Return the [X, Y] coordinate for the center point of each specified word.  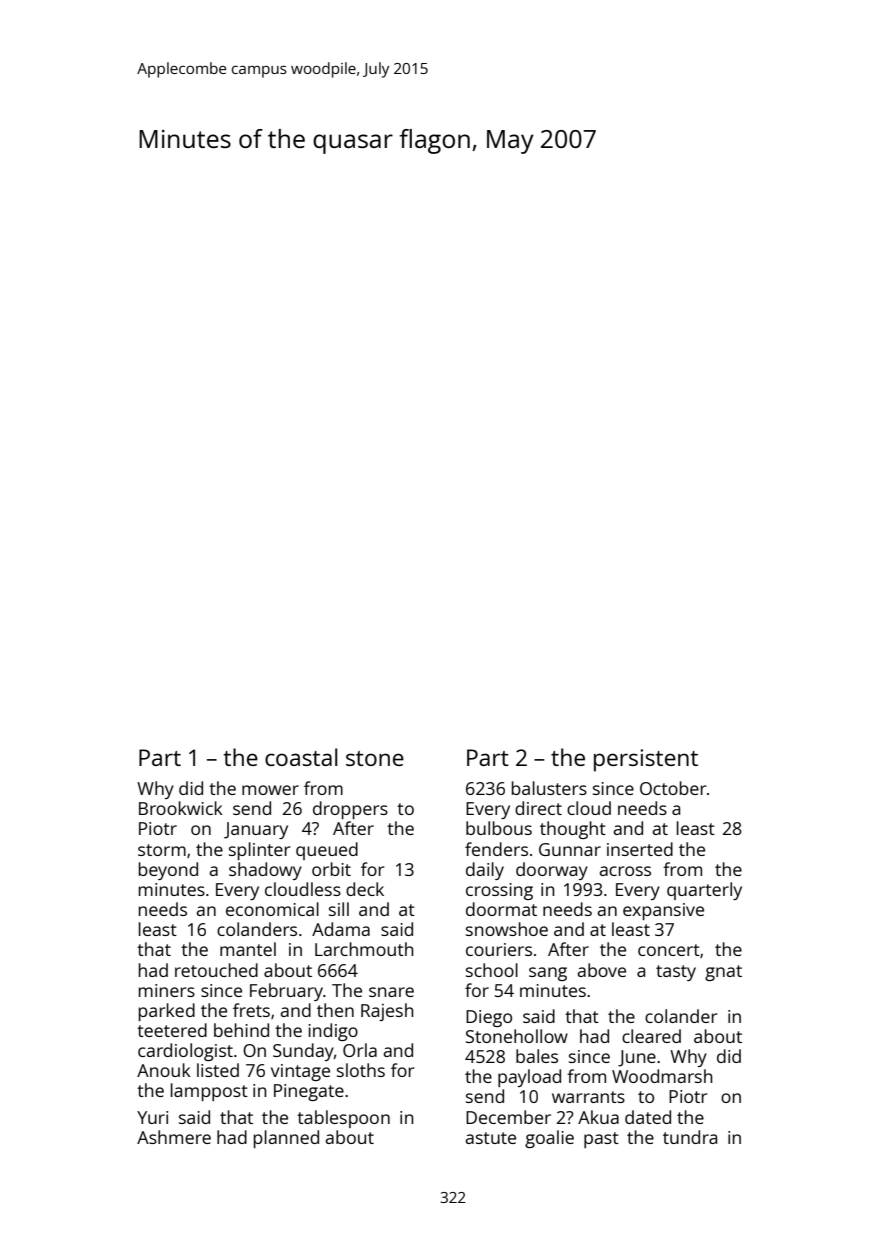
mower [270, 790]
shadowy [265, 871]
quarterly [704, 891]
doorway [552, 871]
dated [648, 1117]
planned [286, 1139]
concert [669, 950]
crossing [499, 891]
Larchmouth [364, 949]
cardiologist [185, 1052]
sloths [361, 1070]
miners [167, 990]
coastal [301, 757]
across [625, 871]
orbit [331, 869]
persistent [646, 760]
